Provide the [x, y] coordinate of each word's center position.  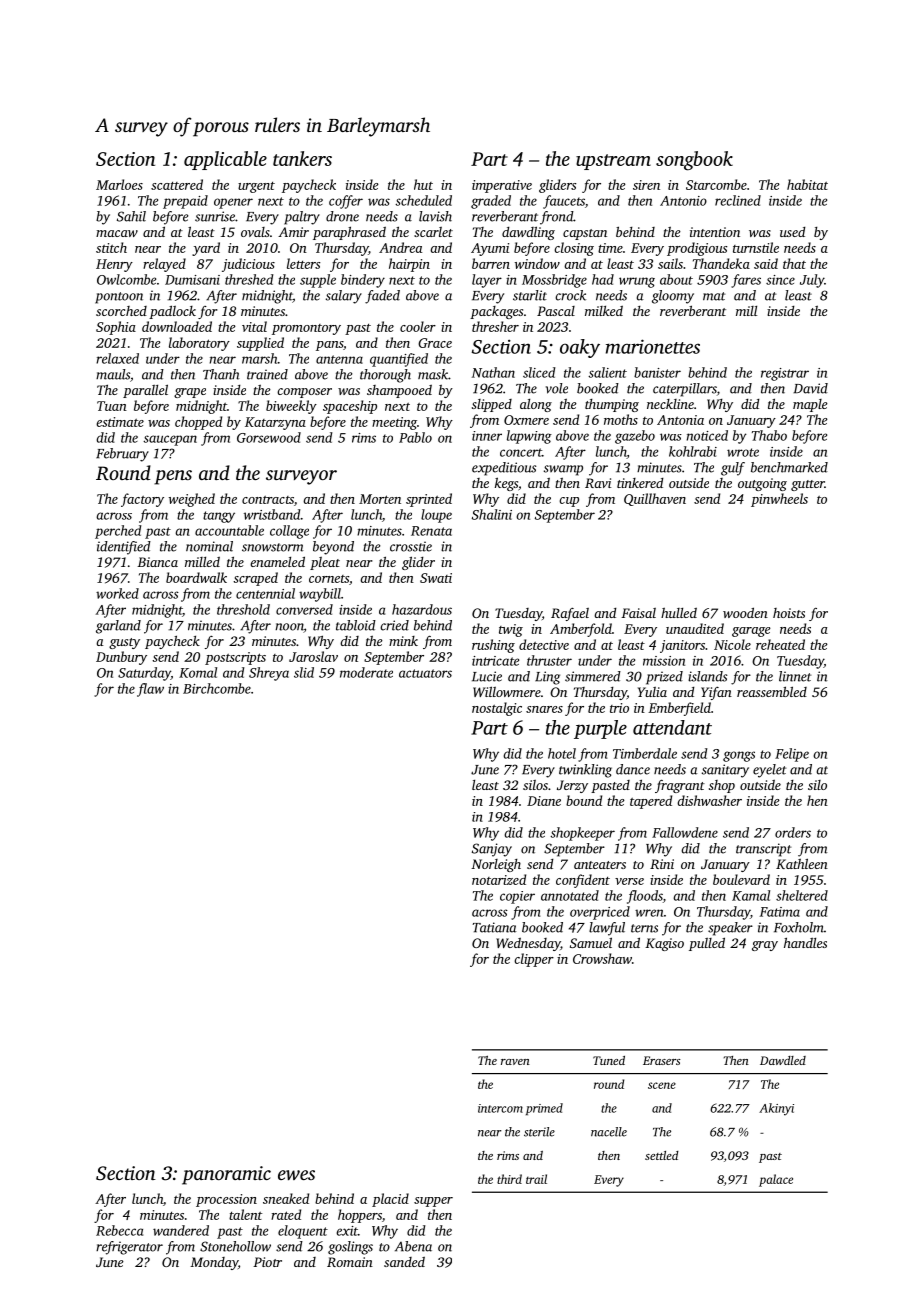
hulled [679, 612]
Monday [214, 1263]
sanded [404, 1262]
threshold [243, 609]
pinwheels [779, 500]
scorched [121, 311]
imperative [502, 186]
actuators [425, 673]
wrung [637, 282]
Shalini [492, 514]
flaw [150, 690]
